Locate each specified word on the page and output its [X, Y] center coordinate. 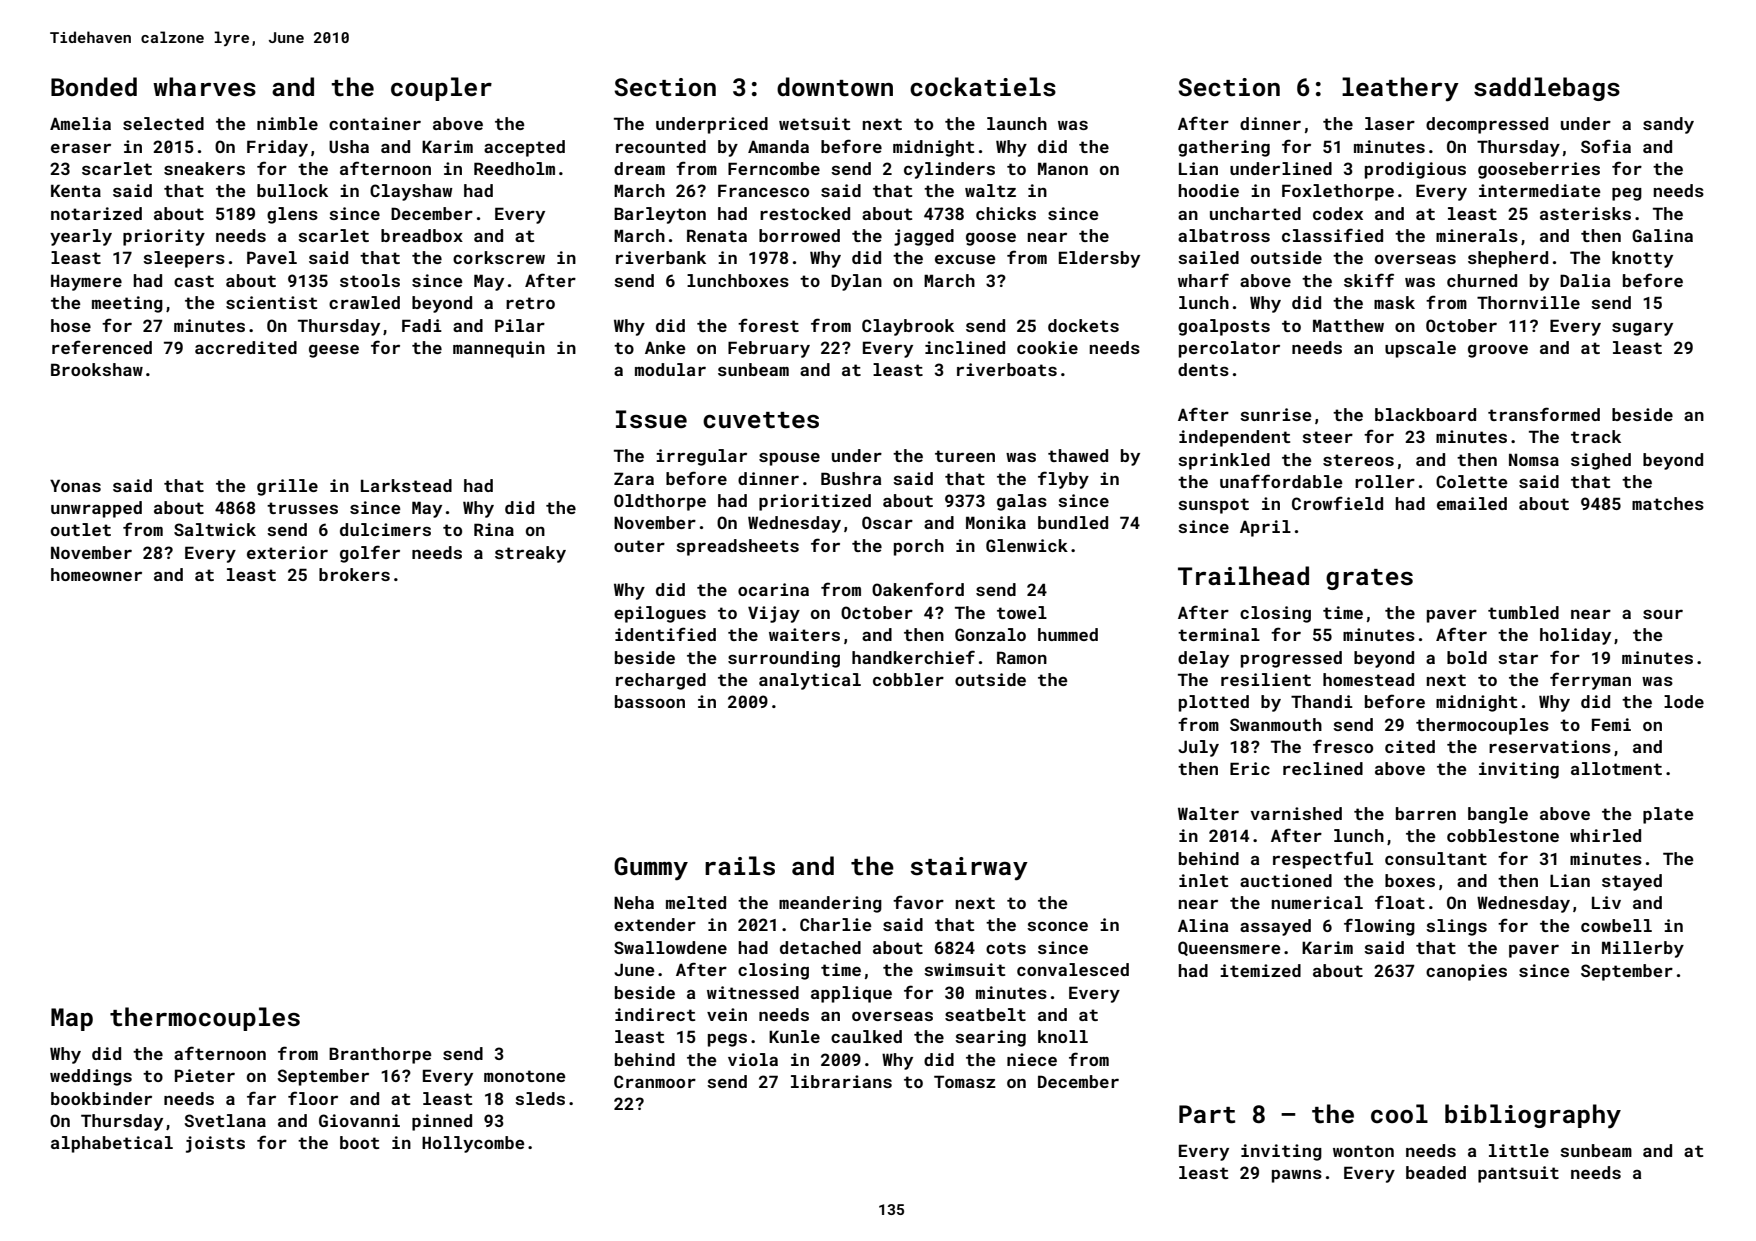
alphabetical [112, 1144]
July [1198, 748]
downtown [835, 87]
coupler [441, 89]
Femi [1611, 724]
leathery [1400, 89]
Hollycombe [473, 1144]
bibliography [1533, 1116]
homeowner [96, 574]
